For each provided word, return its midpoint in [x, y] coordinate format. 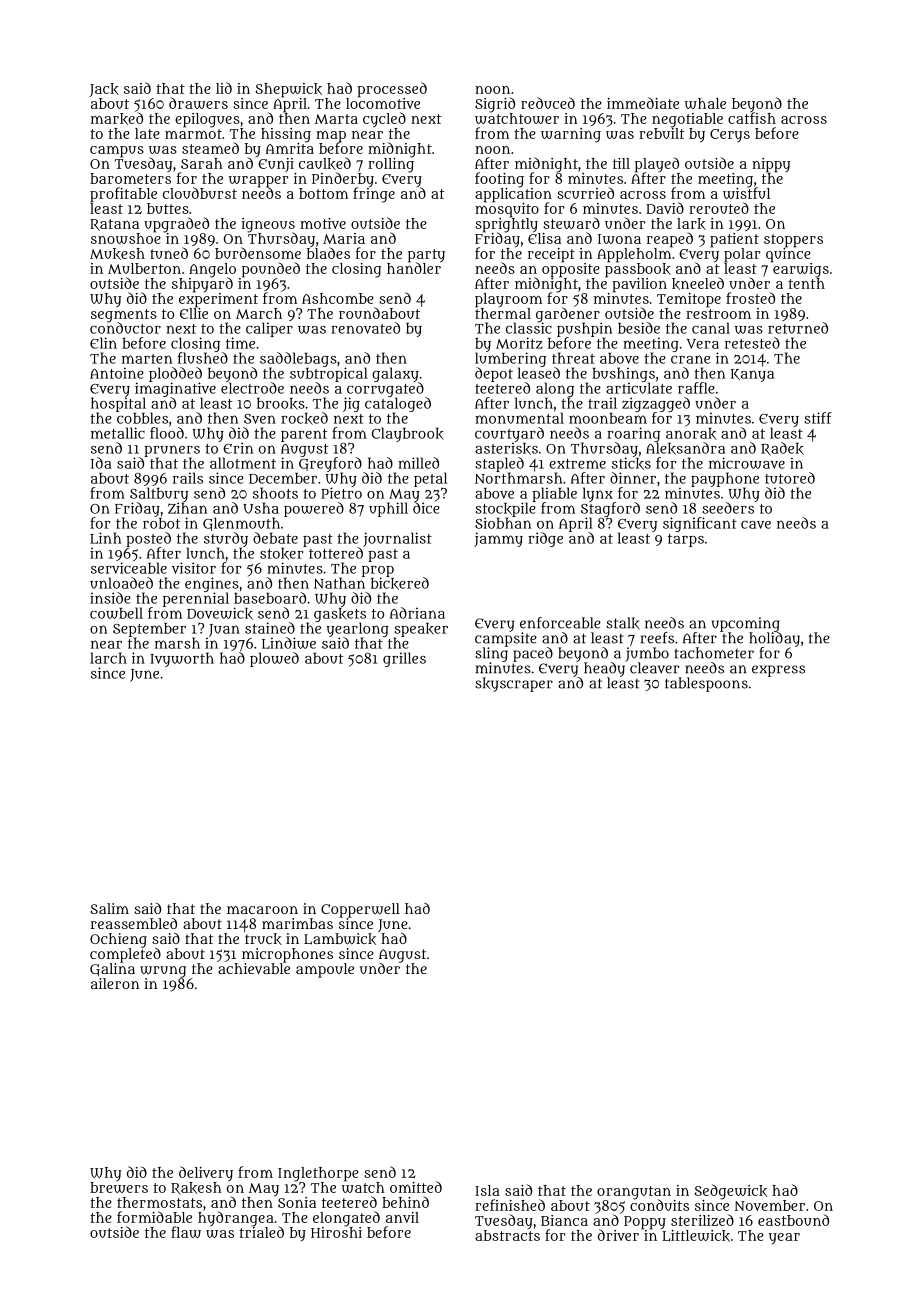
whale [705, 103]
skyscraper [514, 684]
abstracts [507, 1235]
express [778, 671]
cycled [384, 120]
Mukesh [117, 254]
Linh [105, 538]
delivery [206, 1174]
